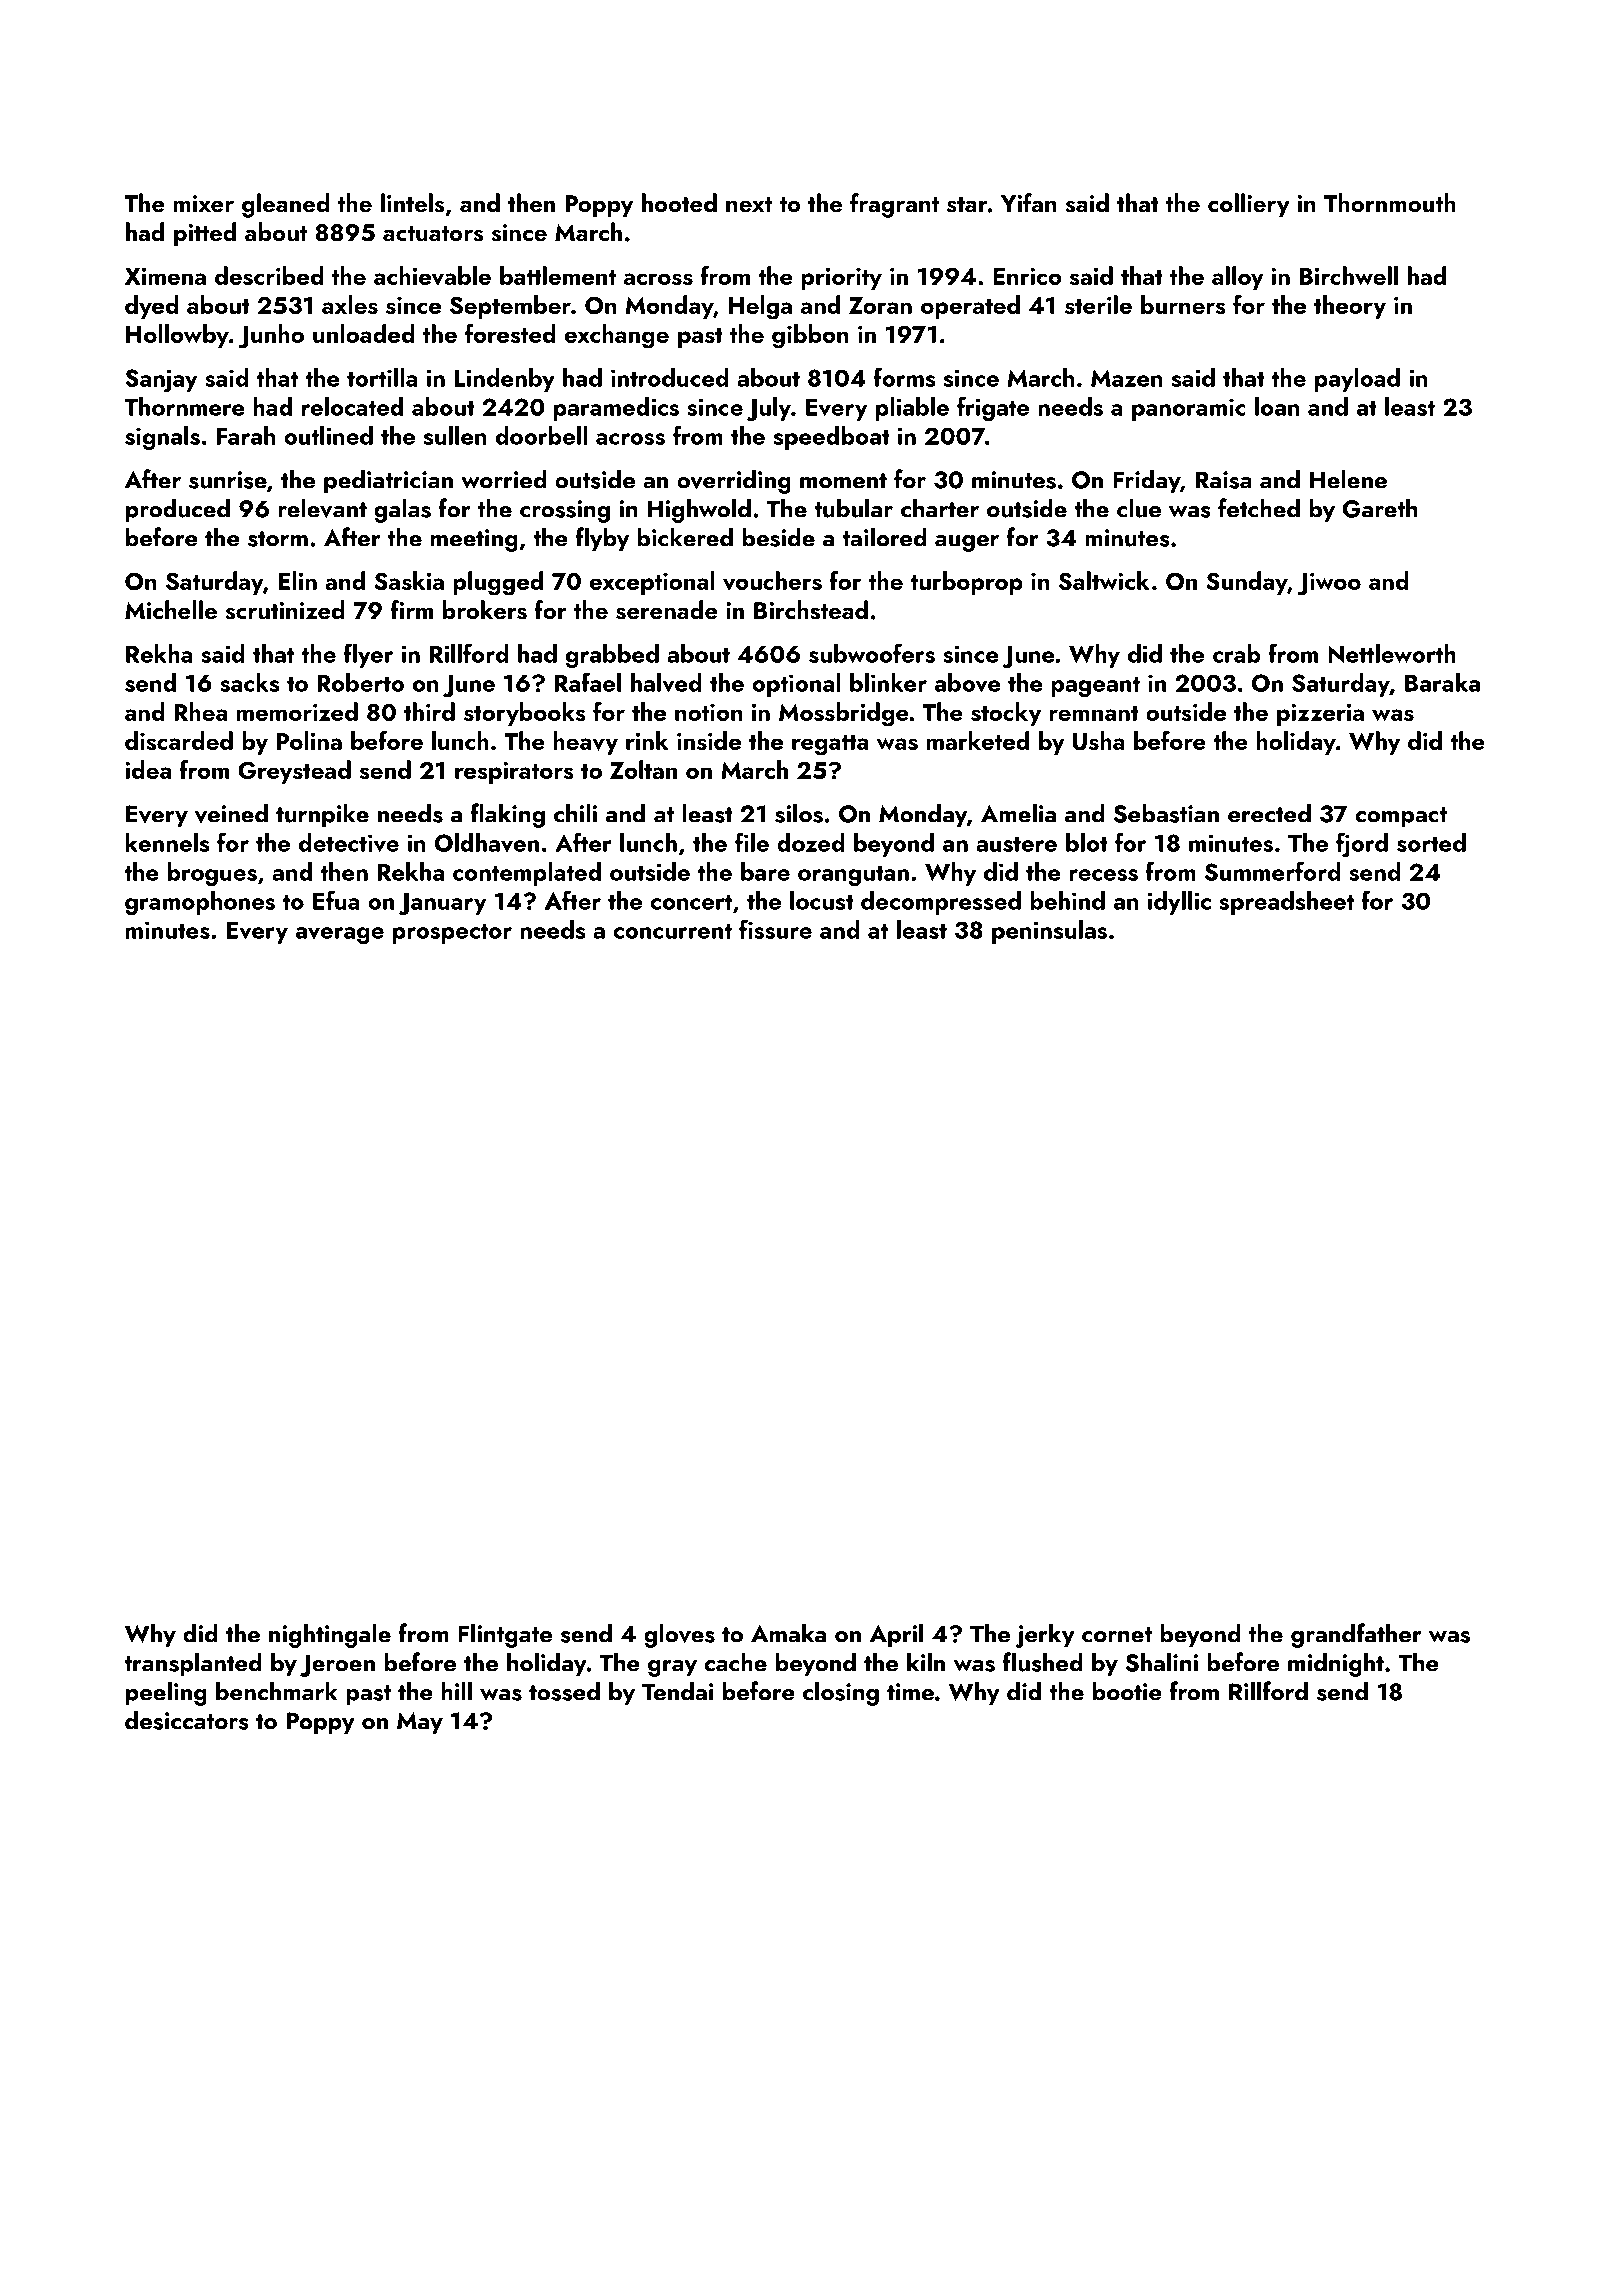  I want to click on compact, so click(1401, 817).
